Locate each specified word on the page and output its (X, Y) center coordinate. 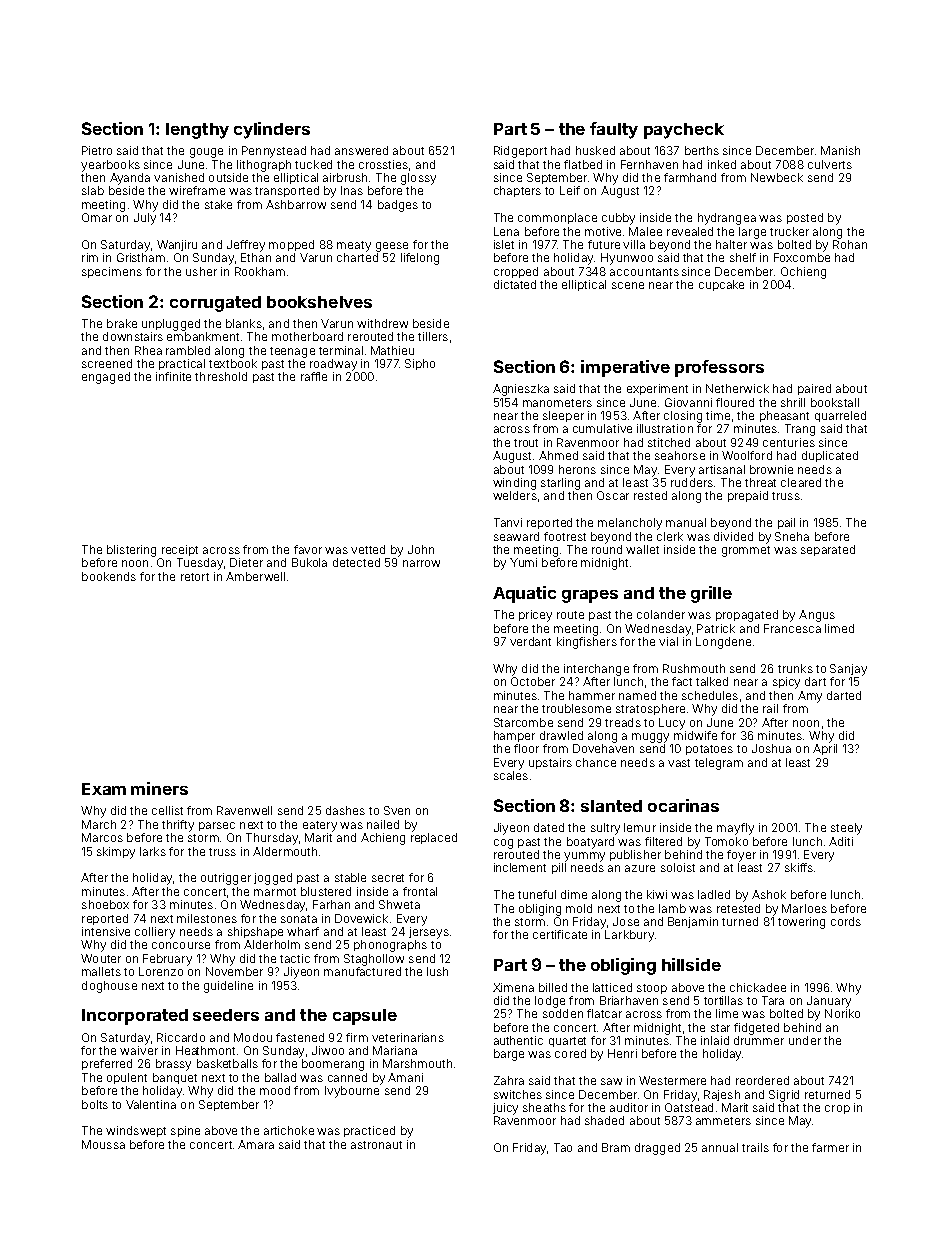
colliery (155, 933)
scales (511, 775)
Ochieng (803, 273)
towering (801, 923)
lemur (640, 827)
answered (361, 150)
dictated (515, 284)
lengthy (197, 131)
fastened (300, 1037)
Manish (840, 150)
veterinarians (408, 1037)
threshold (221, 376)
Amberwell (255, 576)
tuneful (537, 894)
